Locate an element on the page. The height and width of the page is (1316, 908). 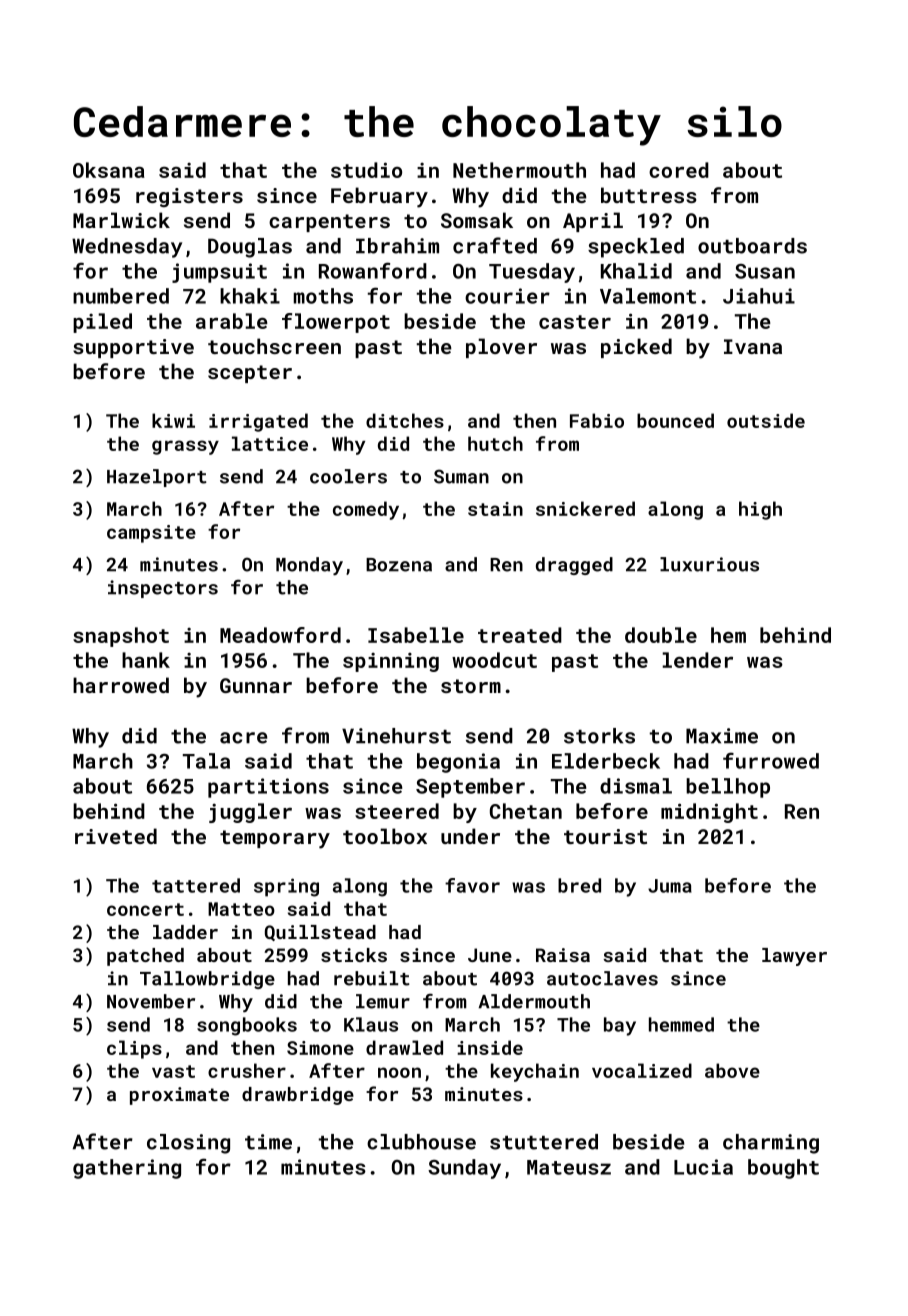
outboards is located at coordinates (752, 246).
